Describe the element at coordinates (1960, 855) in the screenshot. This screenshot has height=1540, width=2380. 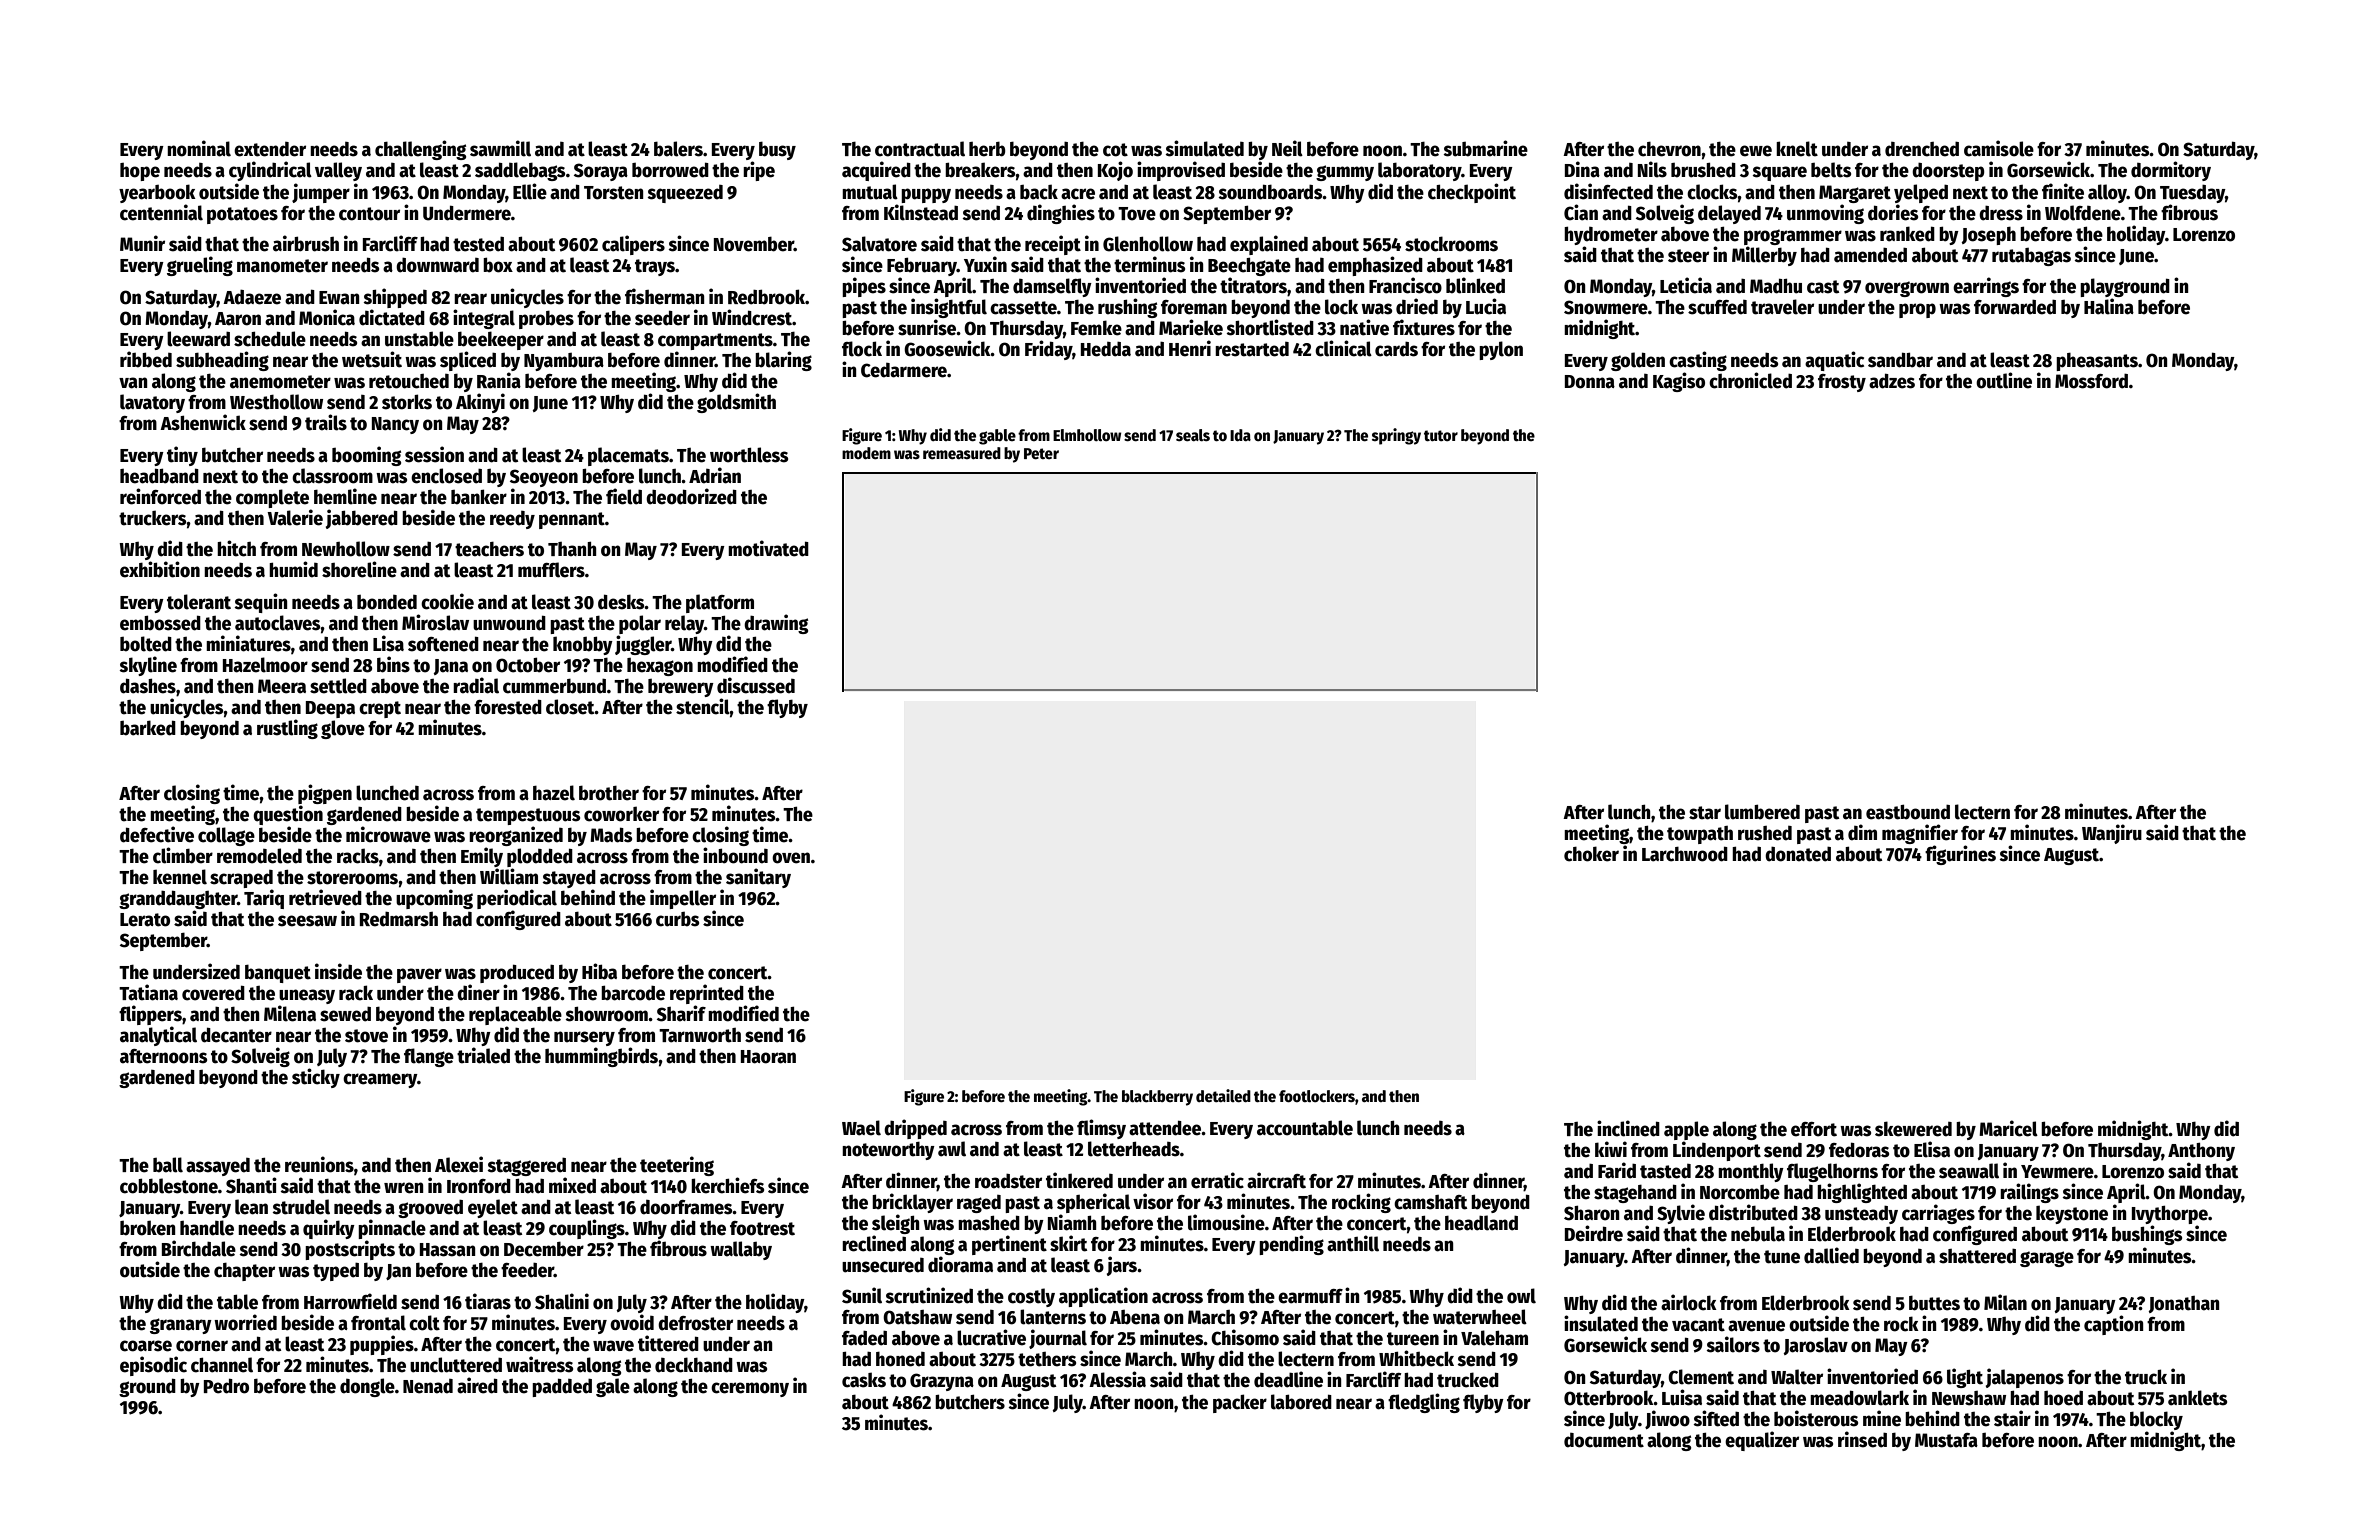
I see `figurines` at that location.
